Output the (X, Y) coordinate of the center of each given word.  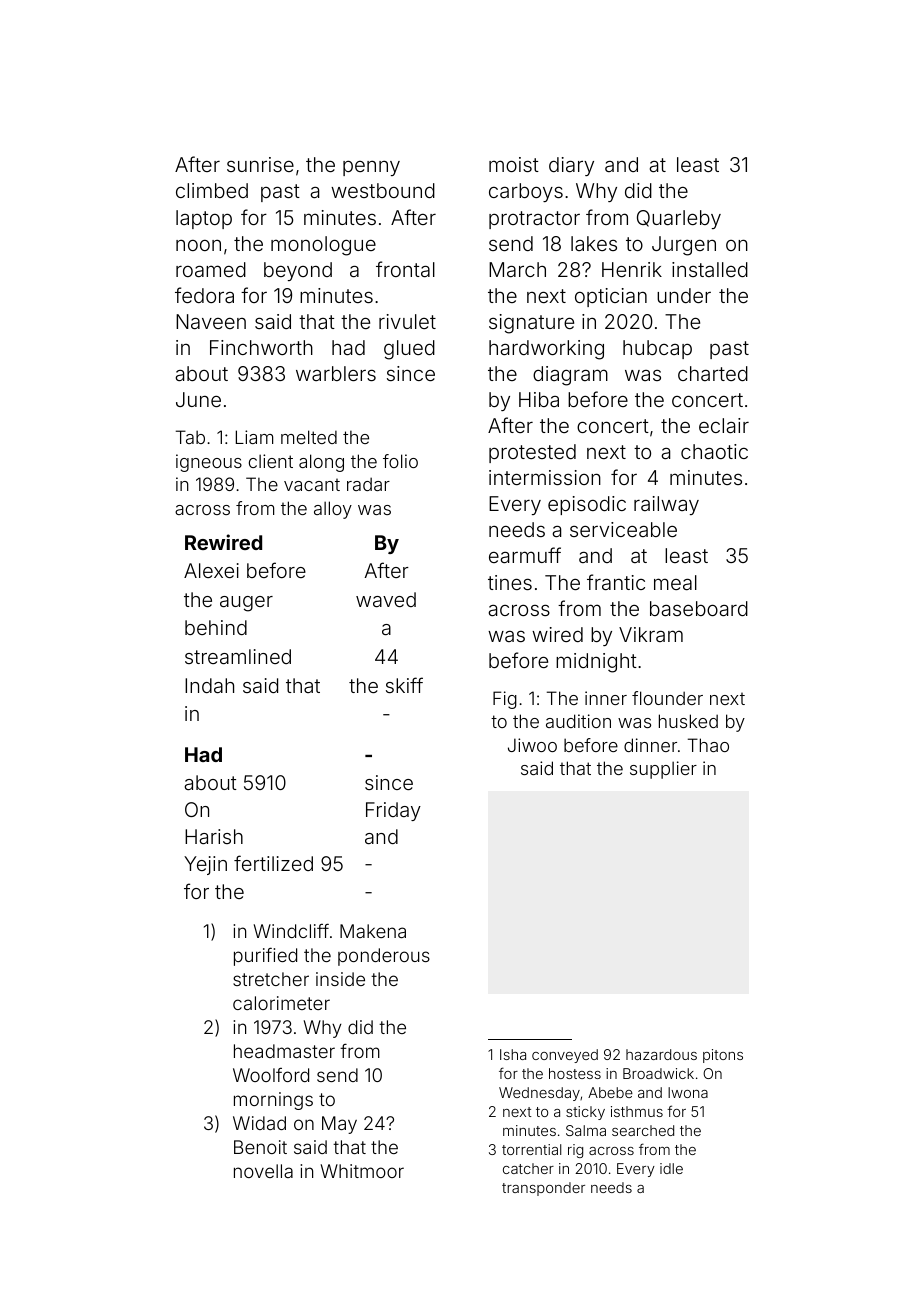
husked (688, 721)
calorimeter (281, 1003)
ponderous (384, 957)
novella (263, 1171)
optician (611, 297)
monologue (323, 246)
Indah (209, 685)
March (517, 269)
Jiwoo (532, 745)
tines (510, 582)
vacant (312, 485)
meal (675, 582)
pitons (723, 1056)
